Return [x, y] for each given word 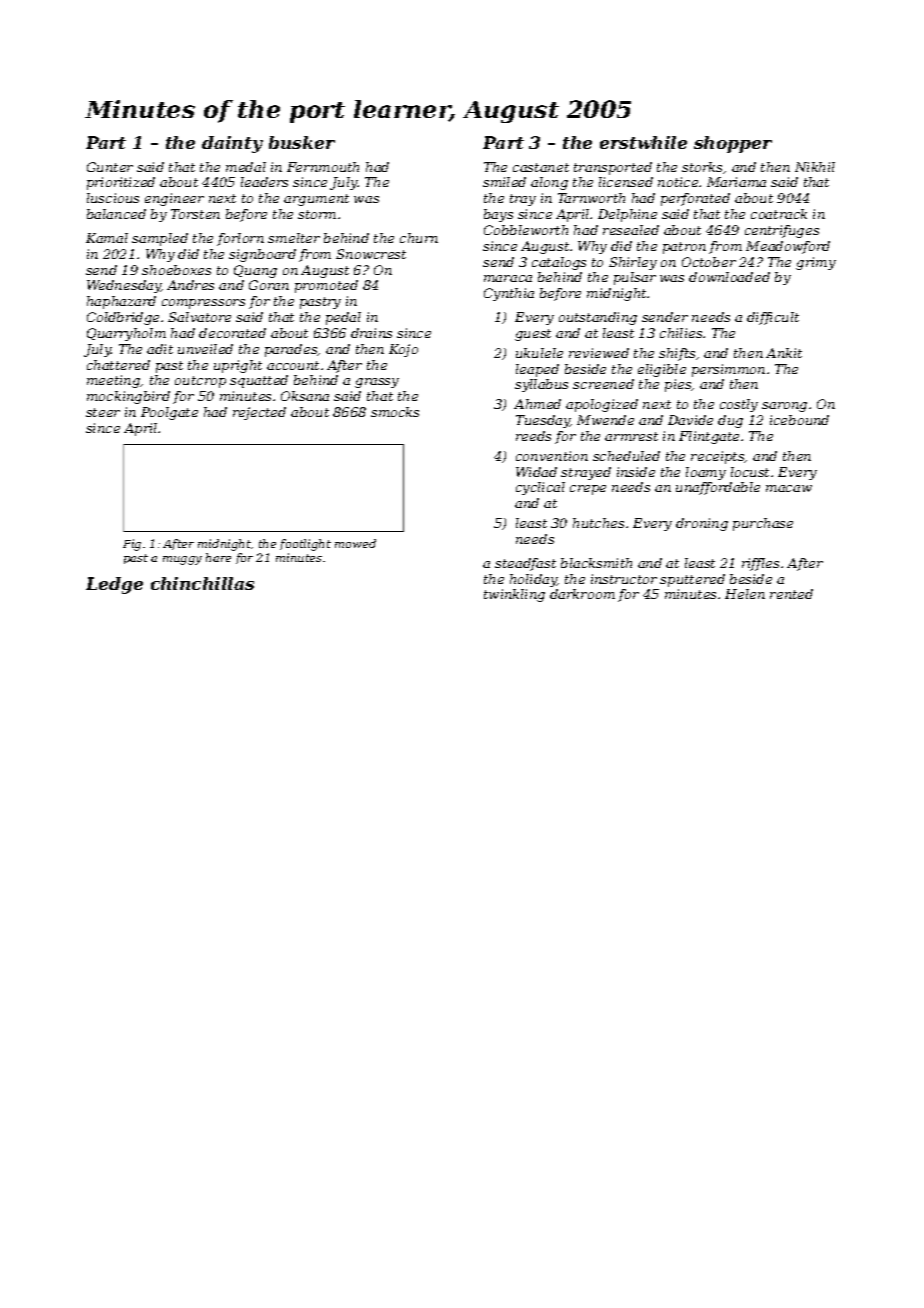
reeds [533, 436]
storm [317, 214]
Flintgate [709, 437]
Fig [132, 545]
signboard [262, 255]
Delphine [627, 215]
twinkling [514, 595]
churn [419, 238]
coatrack [779, 214]
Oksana [305, 396]
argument [316, 200]
